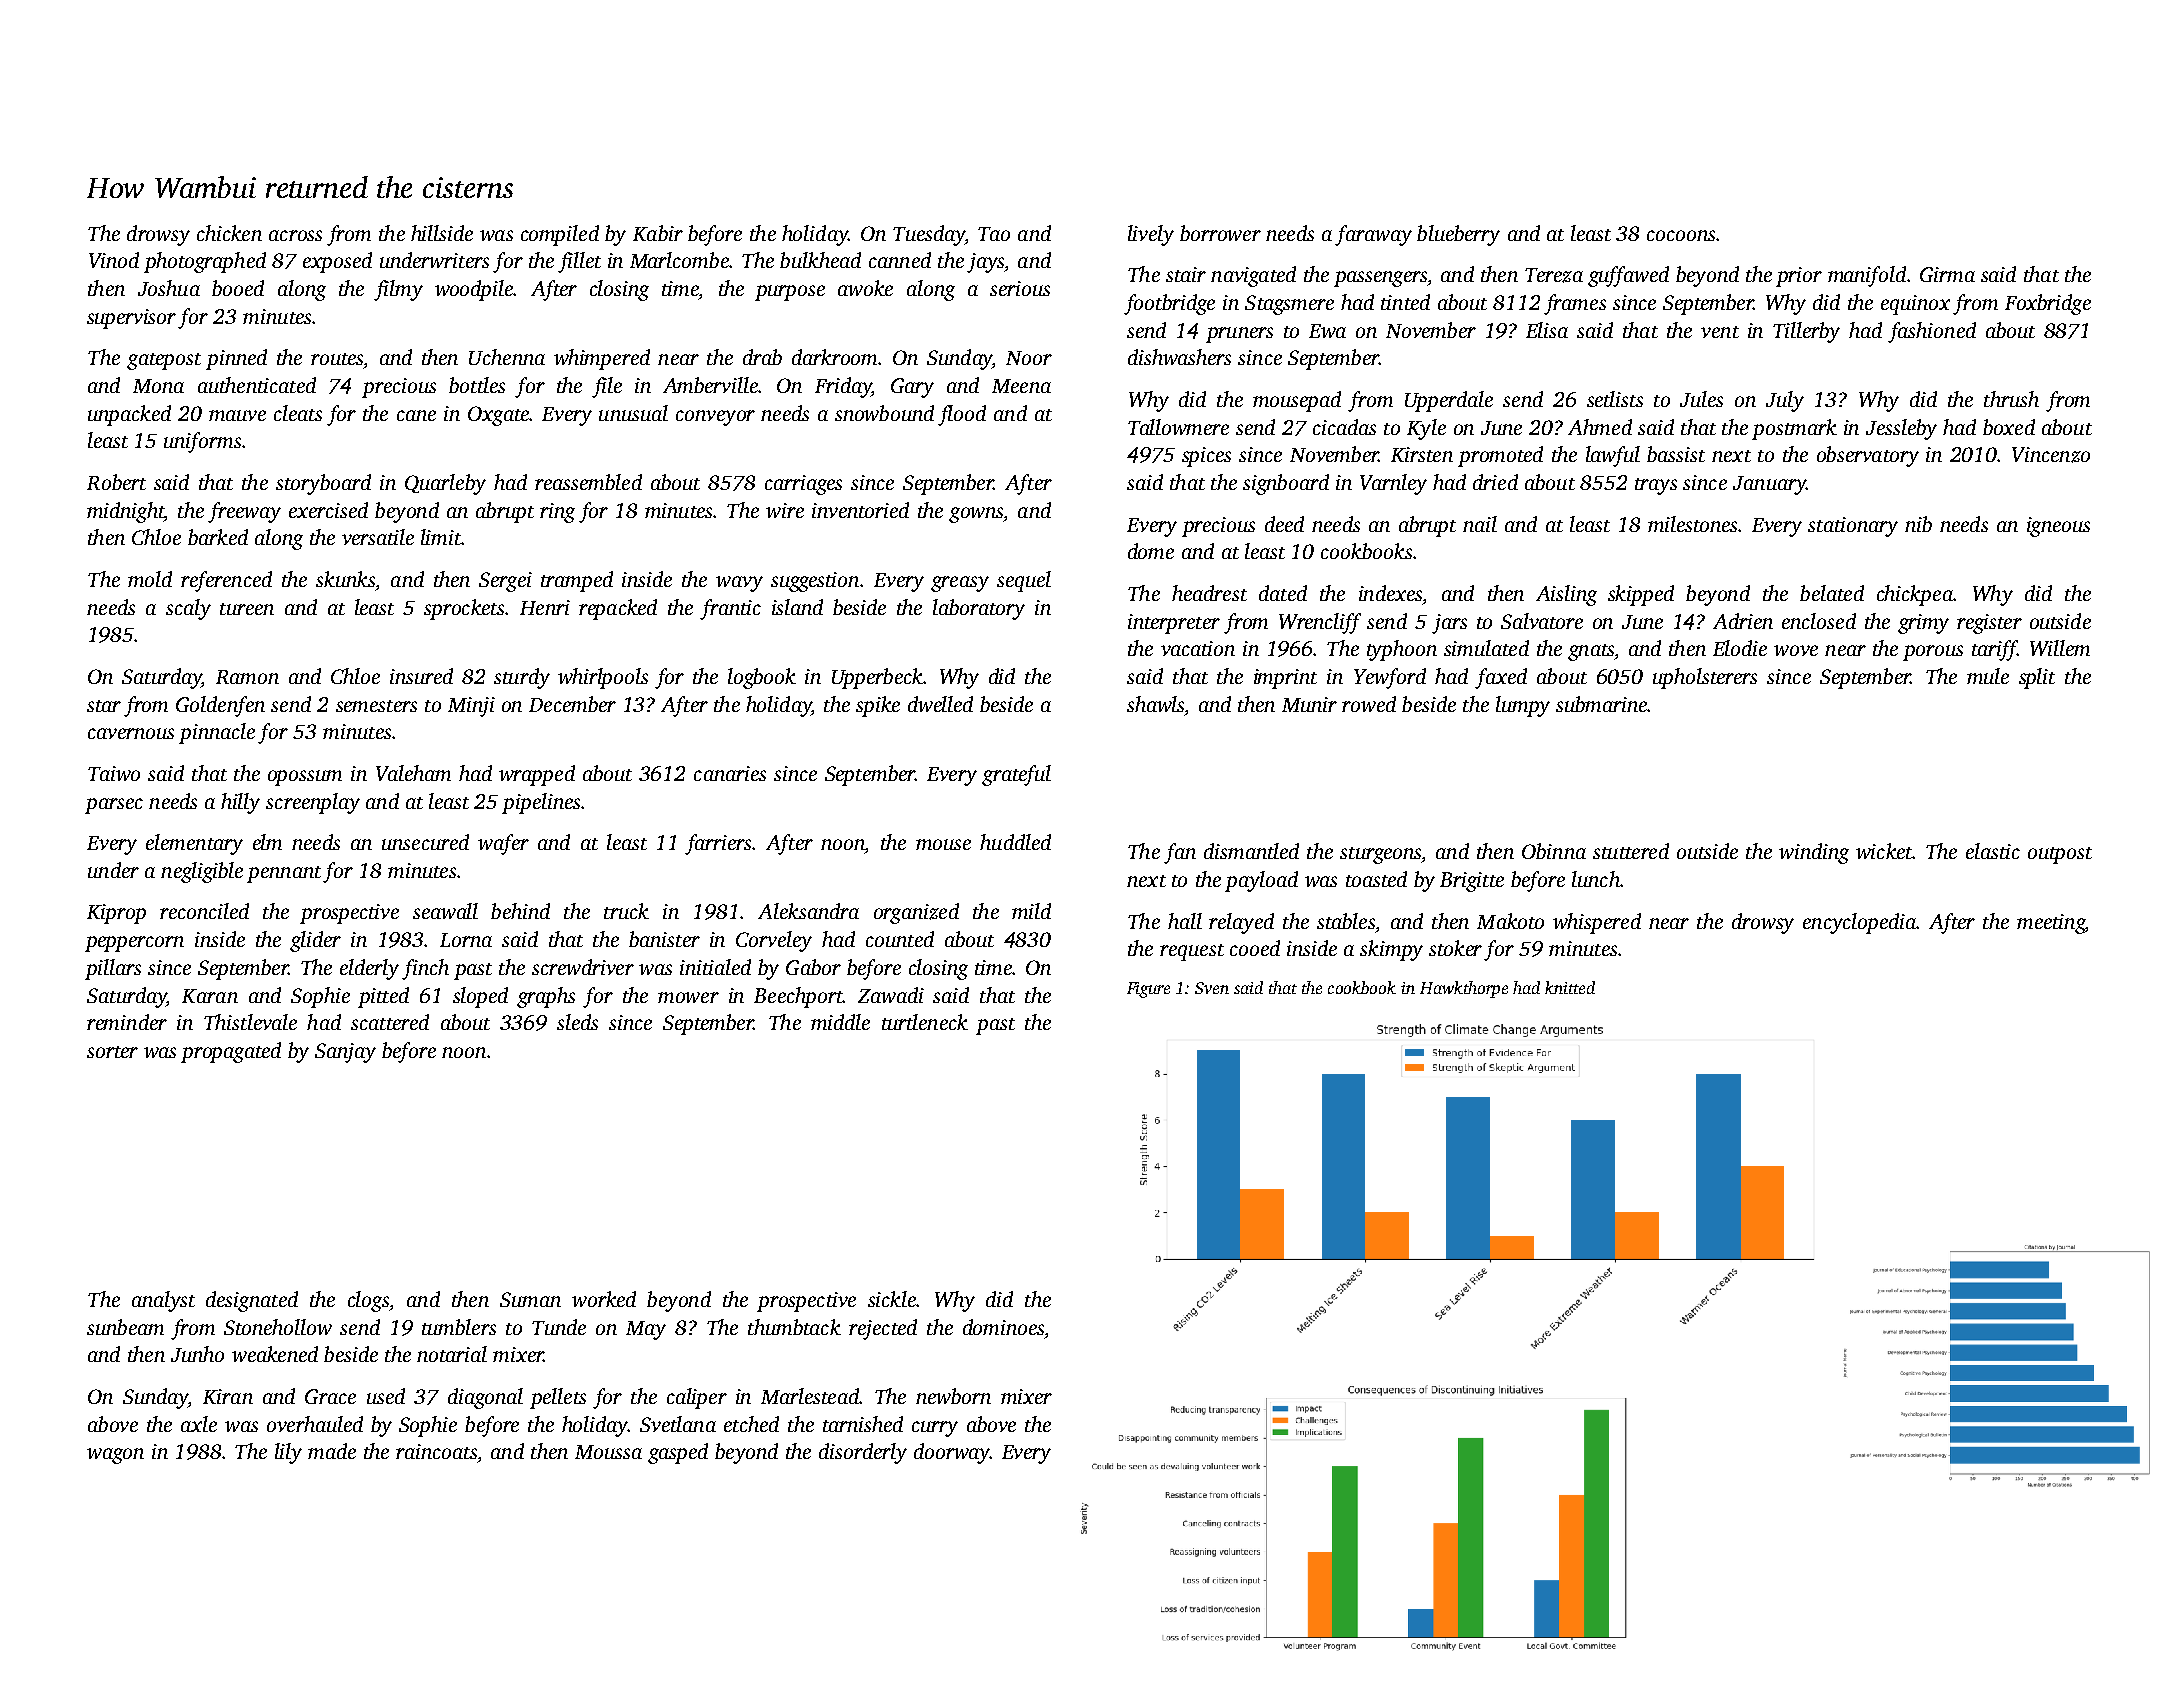 This document has height=1683, width=2178. Describe the element at coordinates (994, 234) in the document. I see `Tao` at that location.
